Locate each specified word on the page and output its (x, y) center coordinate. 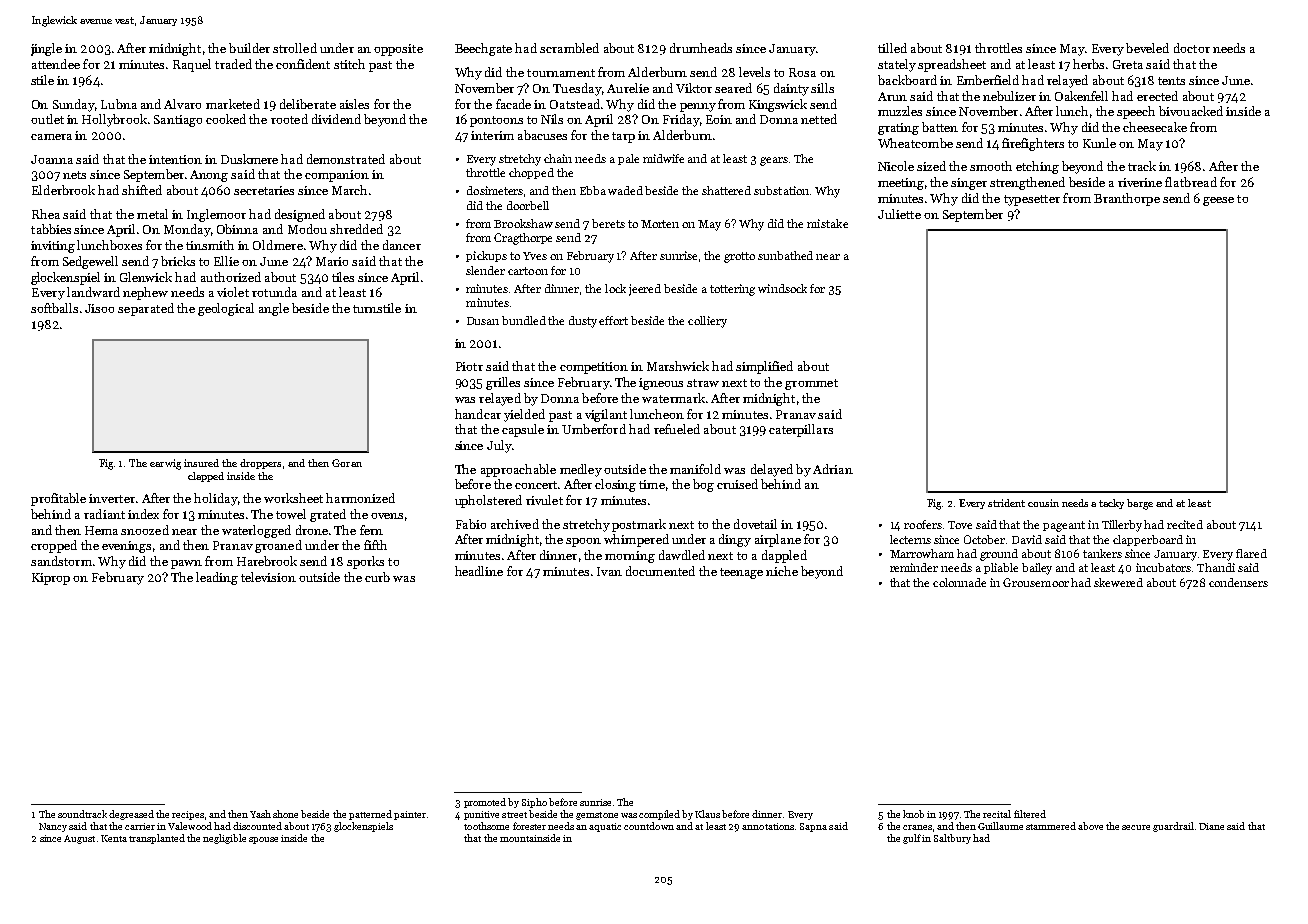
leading (217, 578)
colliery (707, 322)
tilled (892, 48)
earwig (165, 464)
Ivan (609, 571)
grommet (811, 384)
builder (249, 48)
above (1090, 826)
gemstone (597, 816)
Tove (960, 525)
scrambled (569, 48)
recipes (188, 815)
